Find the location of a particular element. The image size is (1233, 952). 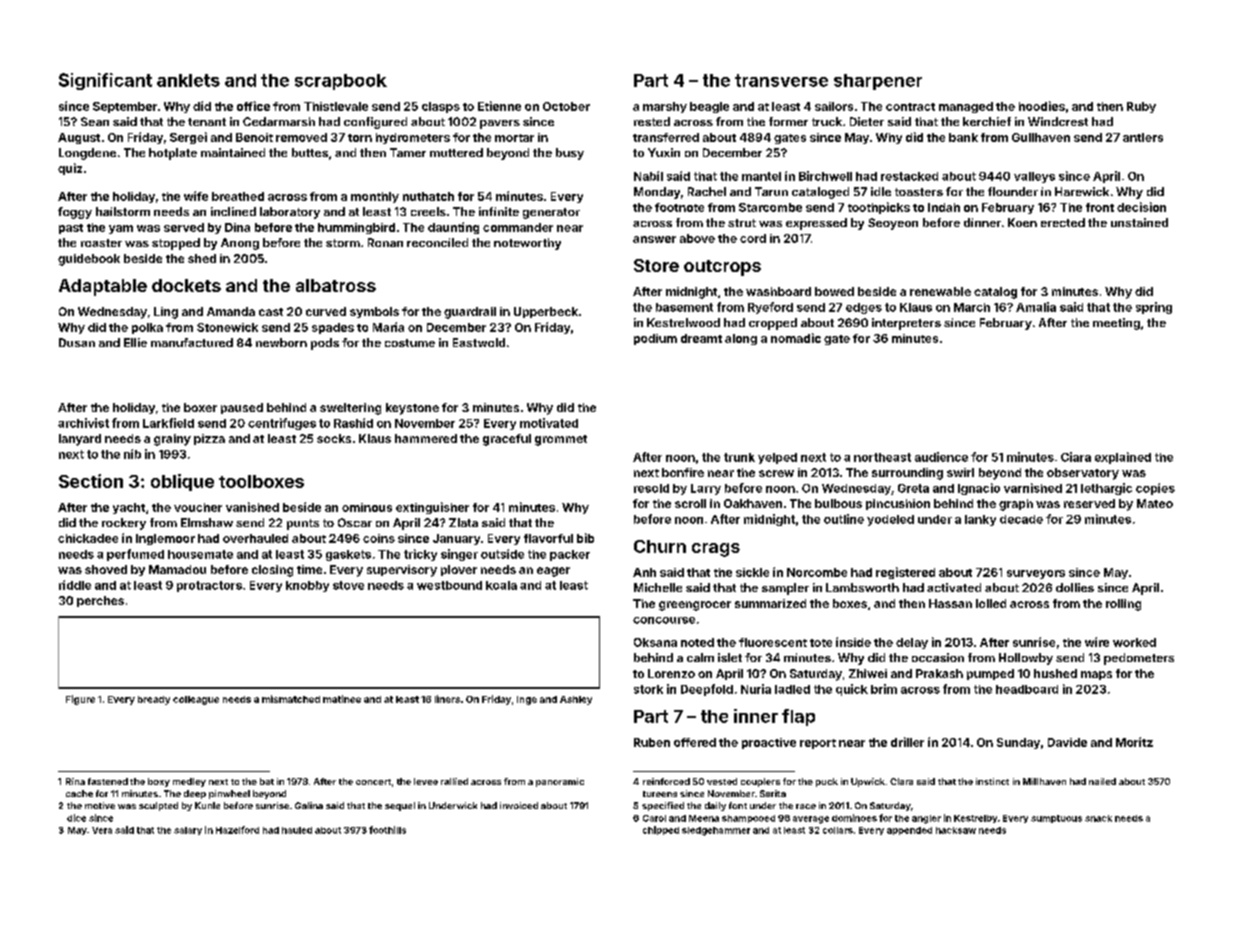

extinguisher is located at coordinates (432, 508).
